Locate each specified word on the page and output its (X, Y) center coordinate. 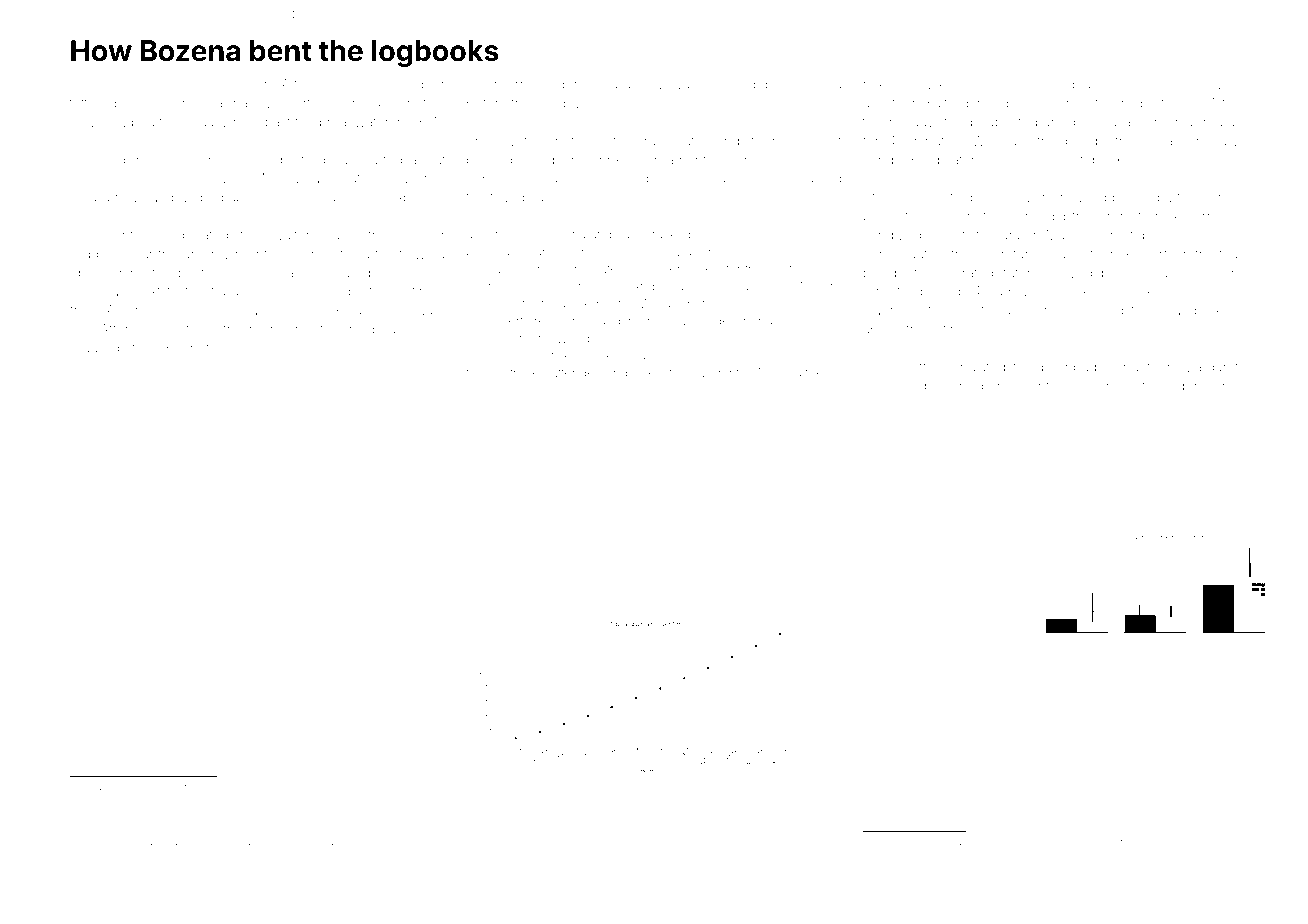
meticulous (679, 321)
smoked (731, 84)
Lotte (790, 829)
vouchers (134, 84)
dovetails (1206, 84)
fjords (1121, 842)
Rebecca (402, 814)
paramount (1015, 387)
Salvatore (98, 787)
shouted (313, 329)
